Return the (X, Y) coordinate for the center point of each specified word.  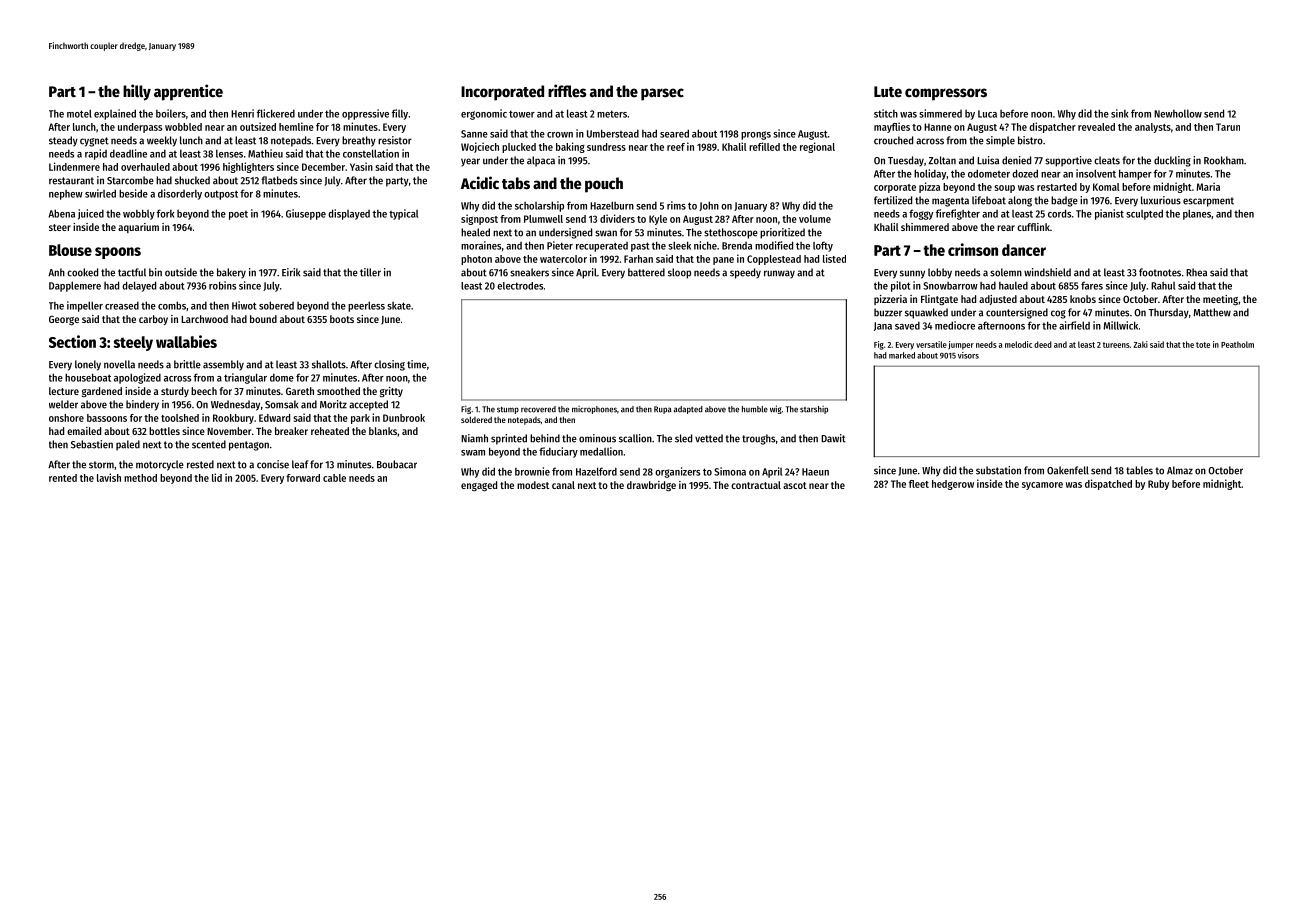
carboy (153, 320)
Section (72, 341)
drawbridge (651, 486)
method (140, 478)
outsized (258, 126)
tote (1203, 345)
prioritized (782, 233)
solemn (1006, 272)
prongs (756, 135)
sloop (679, 273)
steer (60, 227)
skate (399, 306)
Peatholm (1237, 344)
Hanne (938, 127)
